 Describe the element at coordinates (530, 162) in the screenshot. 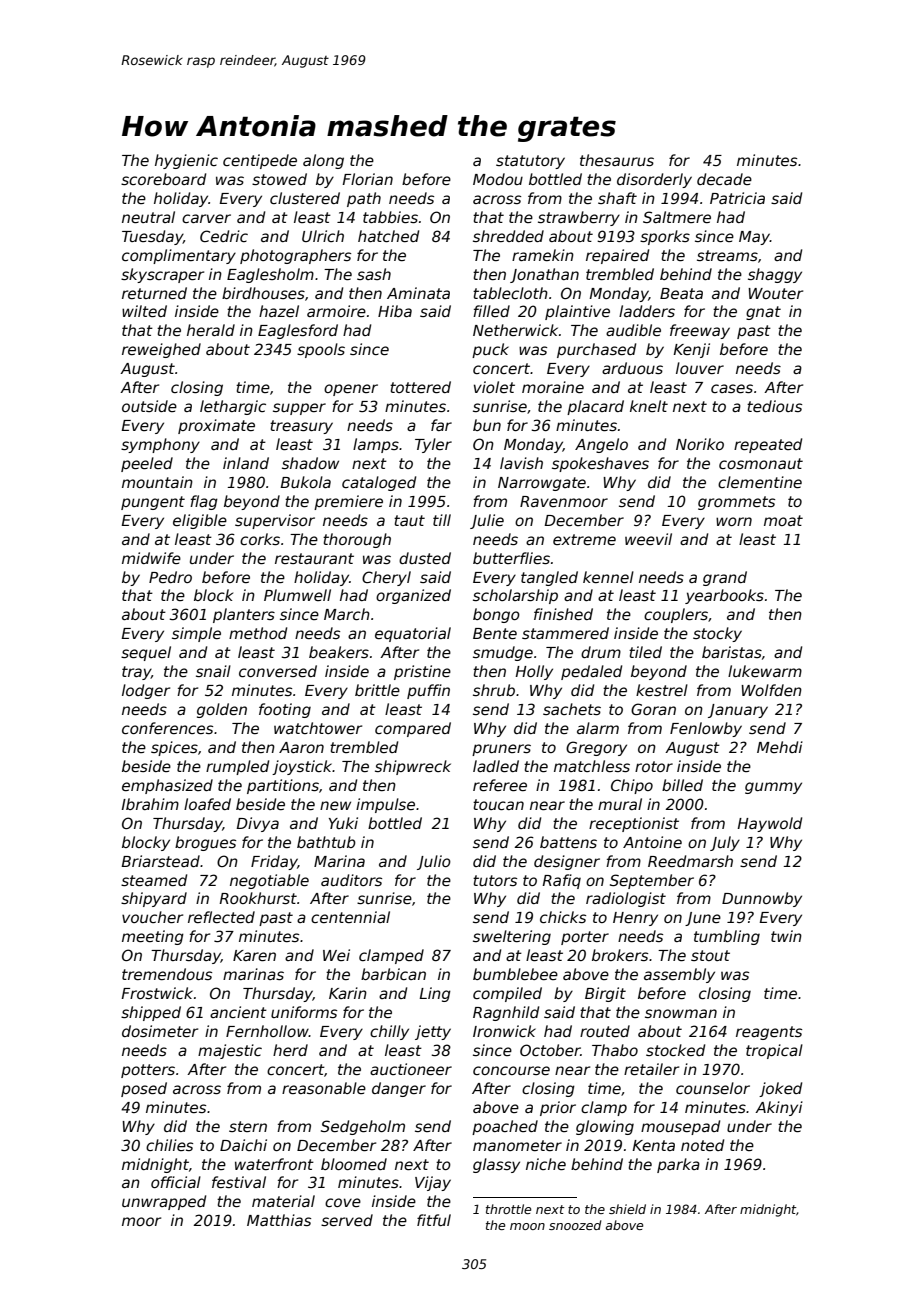

I see `statutory` at that location.
